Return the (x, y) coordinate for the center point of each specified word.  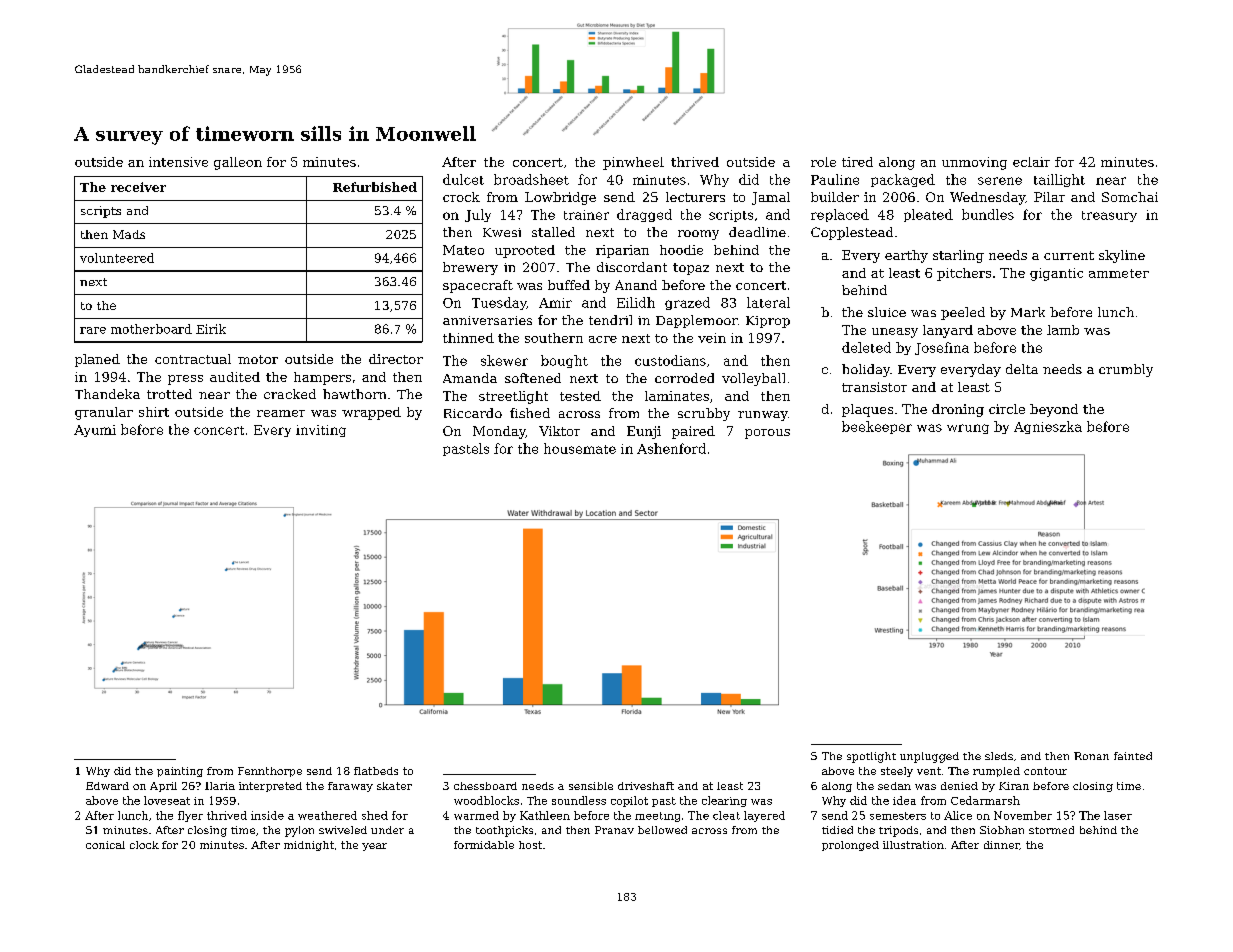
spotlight (871, 757)
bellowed (662, 830)
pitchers (964, 274)
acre (603, 339)
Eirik (211, 329)
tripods (898, 831)
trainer (586, 215)
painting (180, 772)
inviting (321, 431)
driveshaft (646, 786)
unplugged (929, 757)
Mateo (463, 250)
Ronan (1091, 756)
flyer (190, 816)
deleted (866, 347)
